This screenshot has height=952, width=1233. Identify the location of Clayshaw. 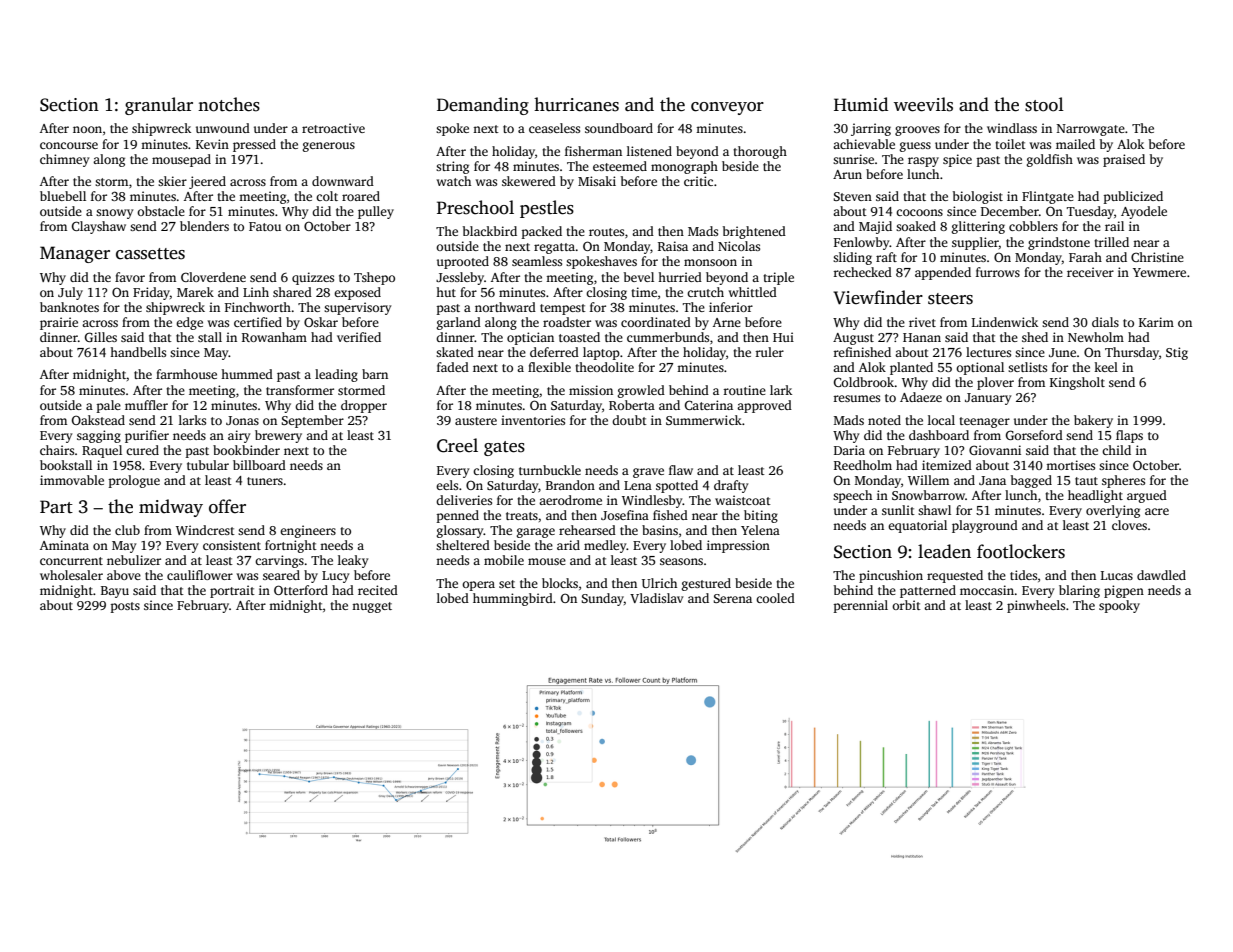
(99, 227).
